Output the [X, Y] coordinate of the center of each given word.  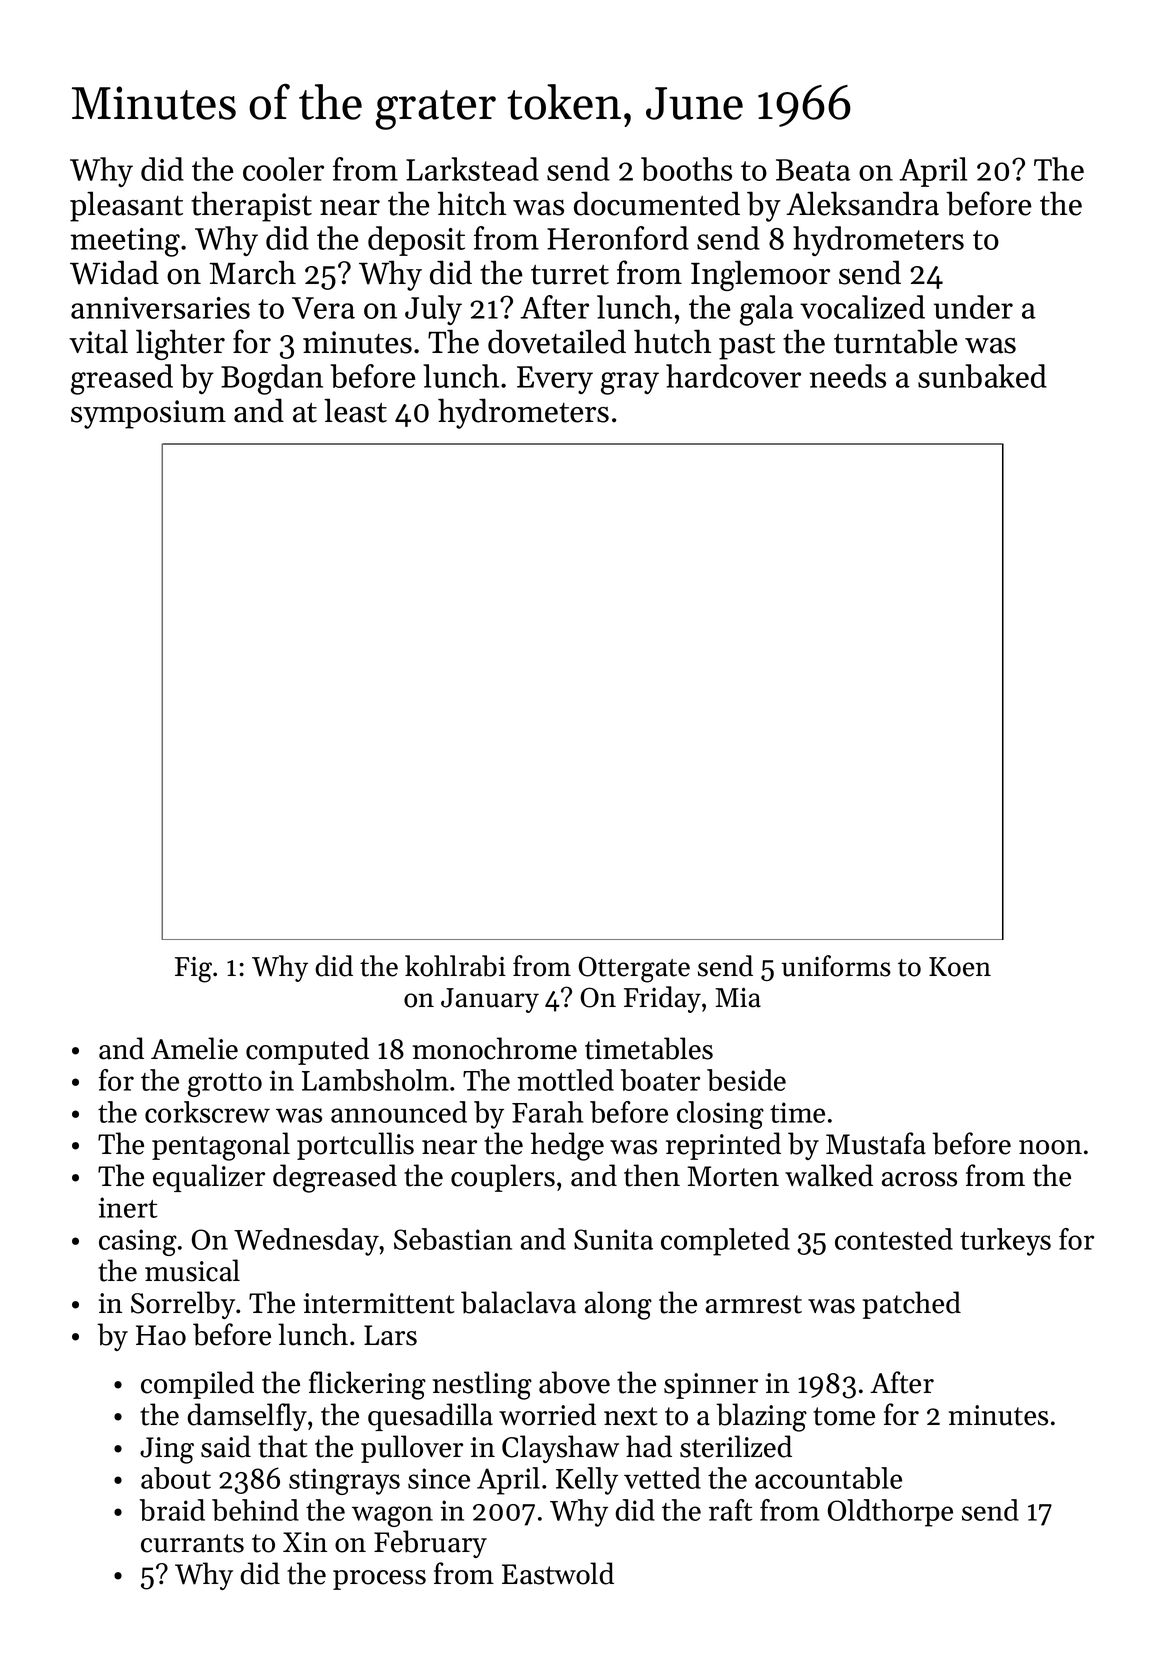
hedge [567, 1146]
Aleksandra [862, 203]
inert [128, 1207]
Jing [167, 1450]
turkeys [1005, 1242]
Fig [193, 970]
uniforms [836, 966]
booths [686, 169]
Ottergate [634, 969]
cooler [283, 169]
